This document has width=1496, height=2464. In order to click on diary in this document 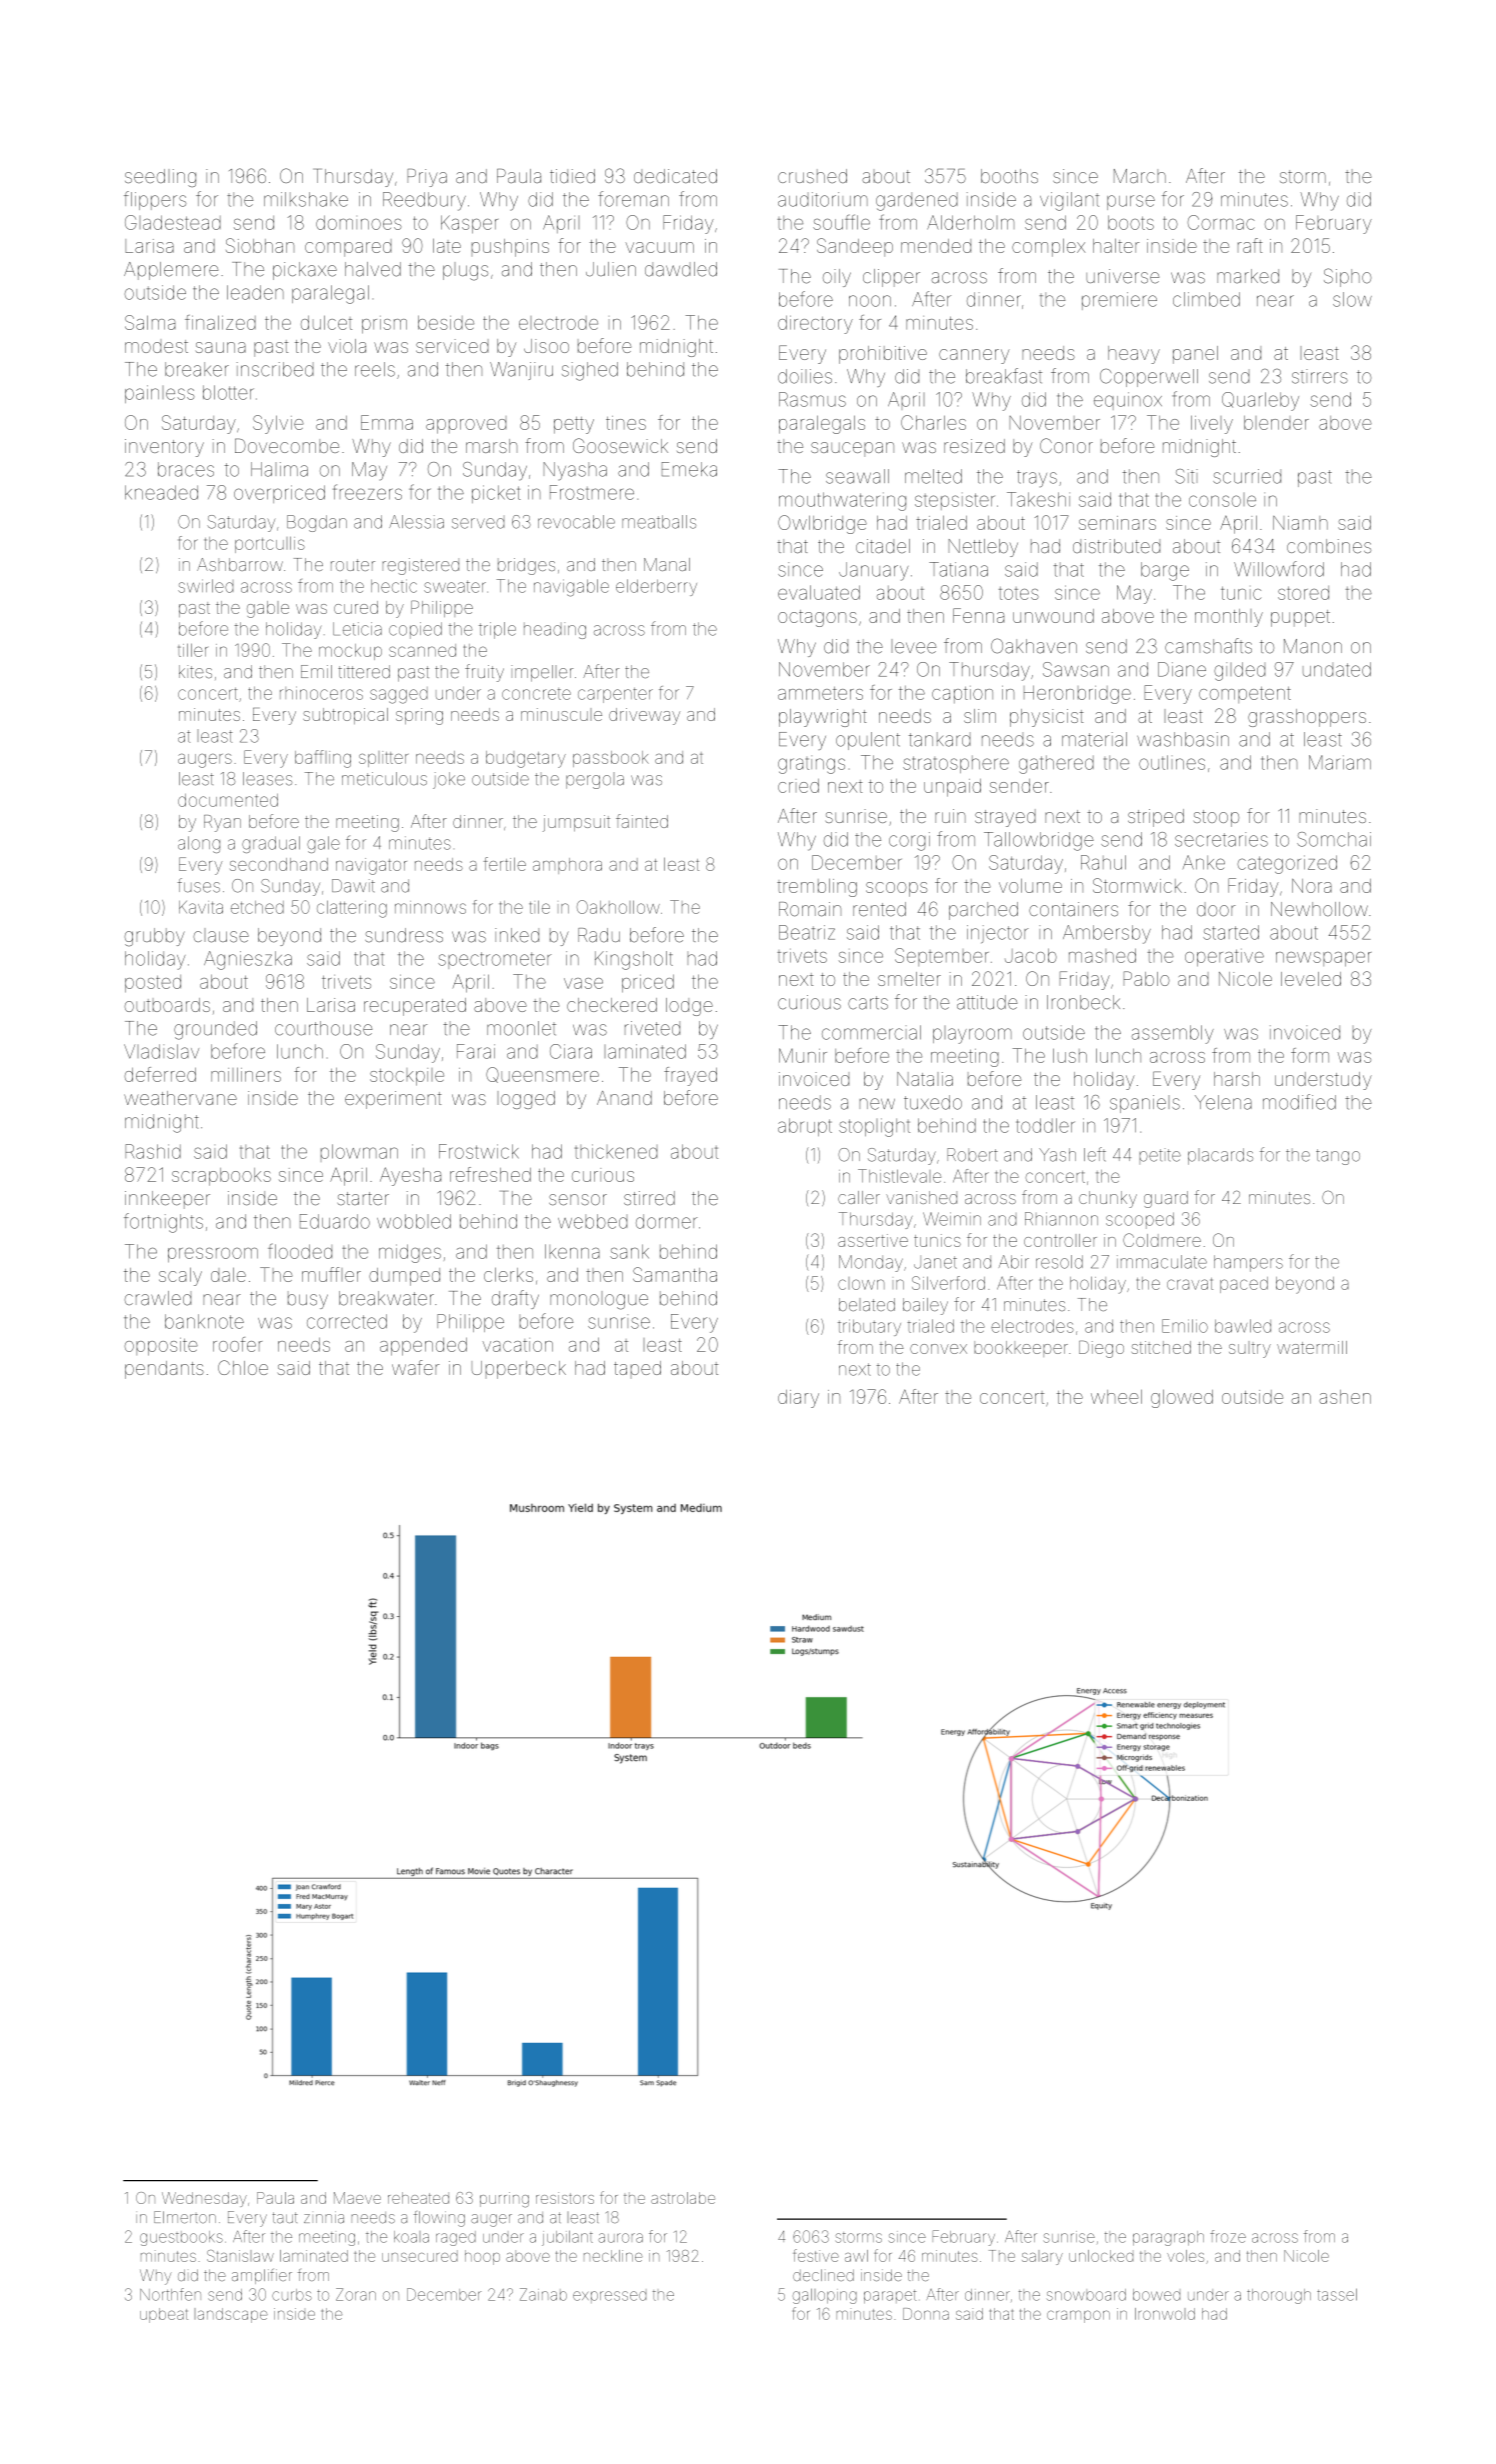, I will do `click(798, 1399)`.
